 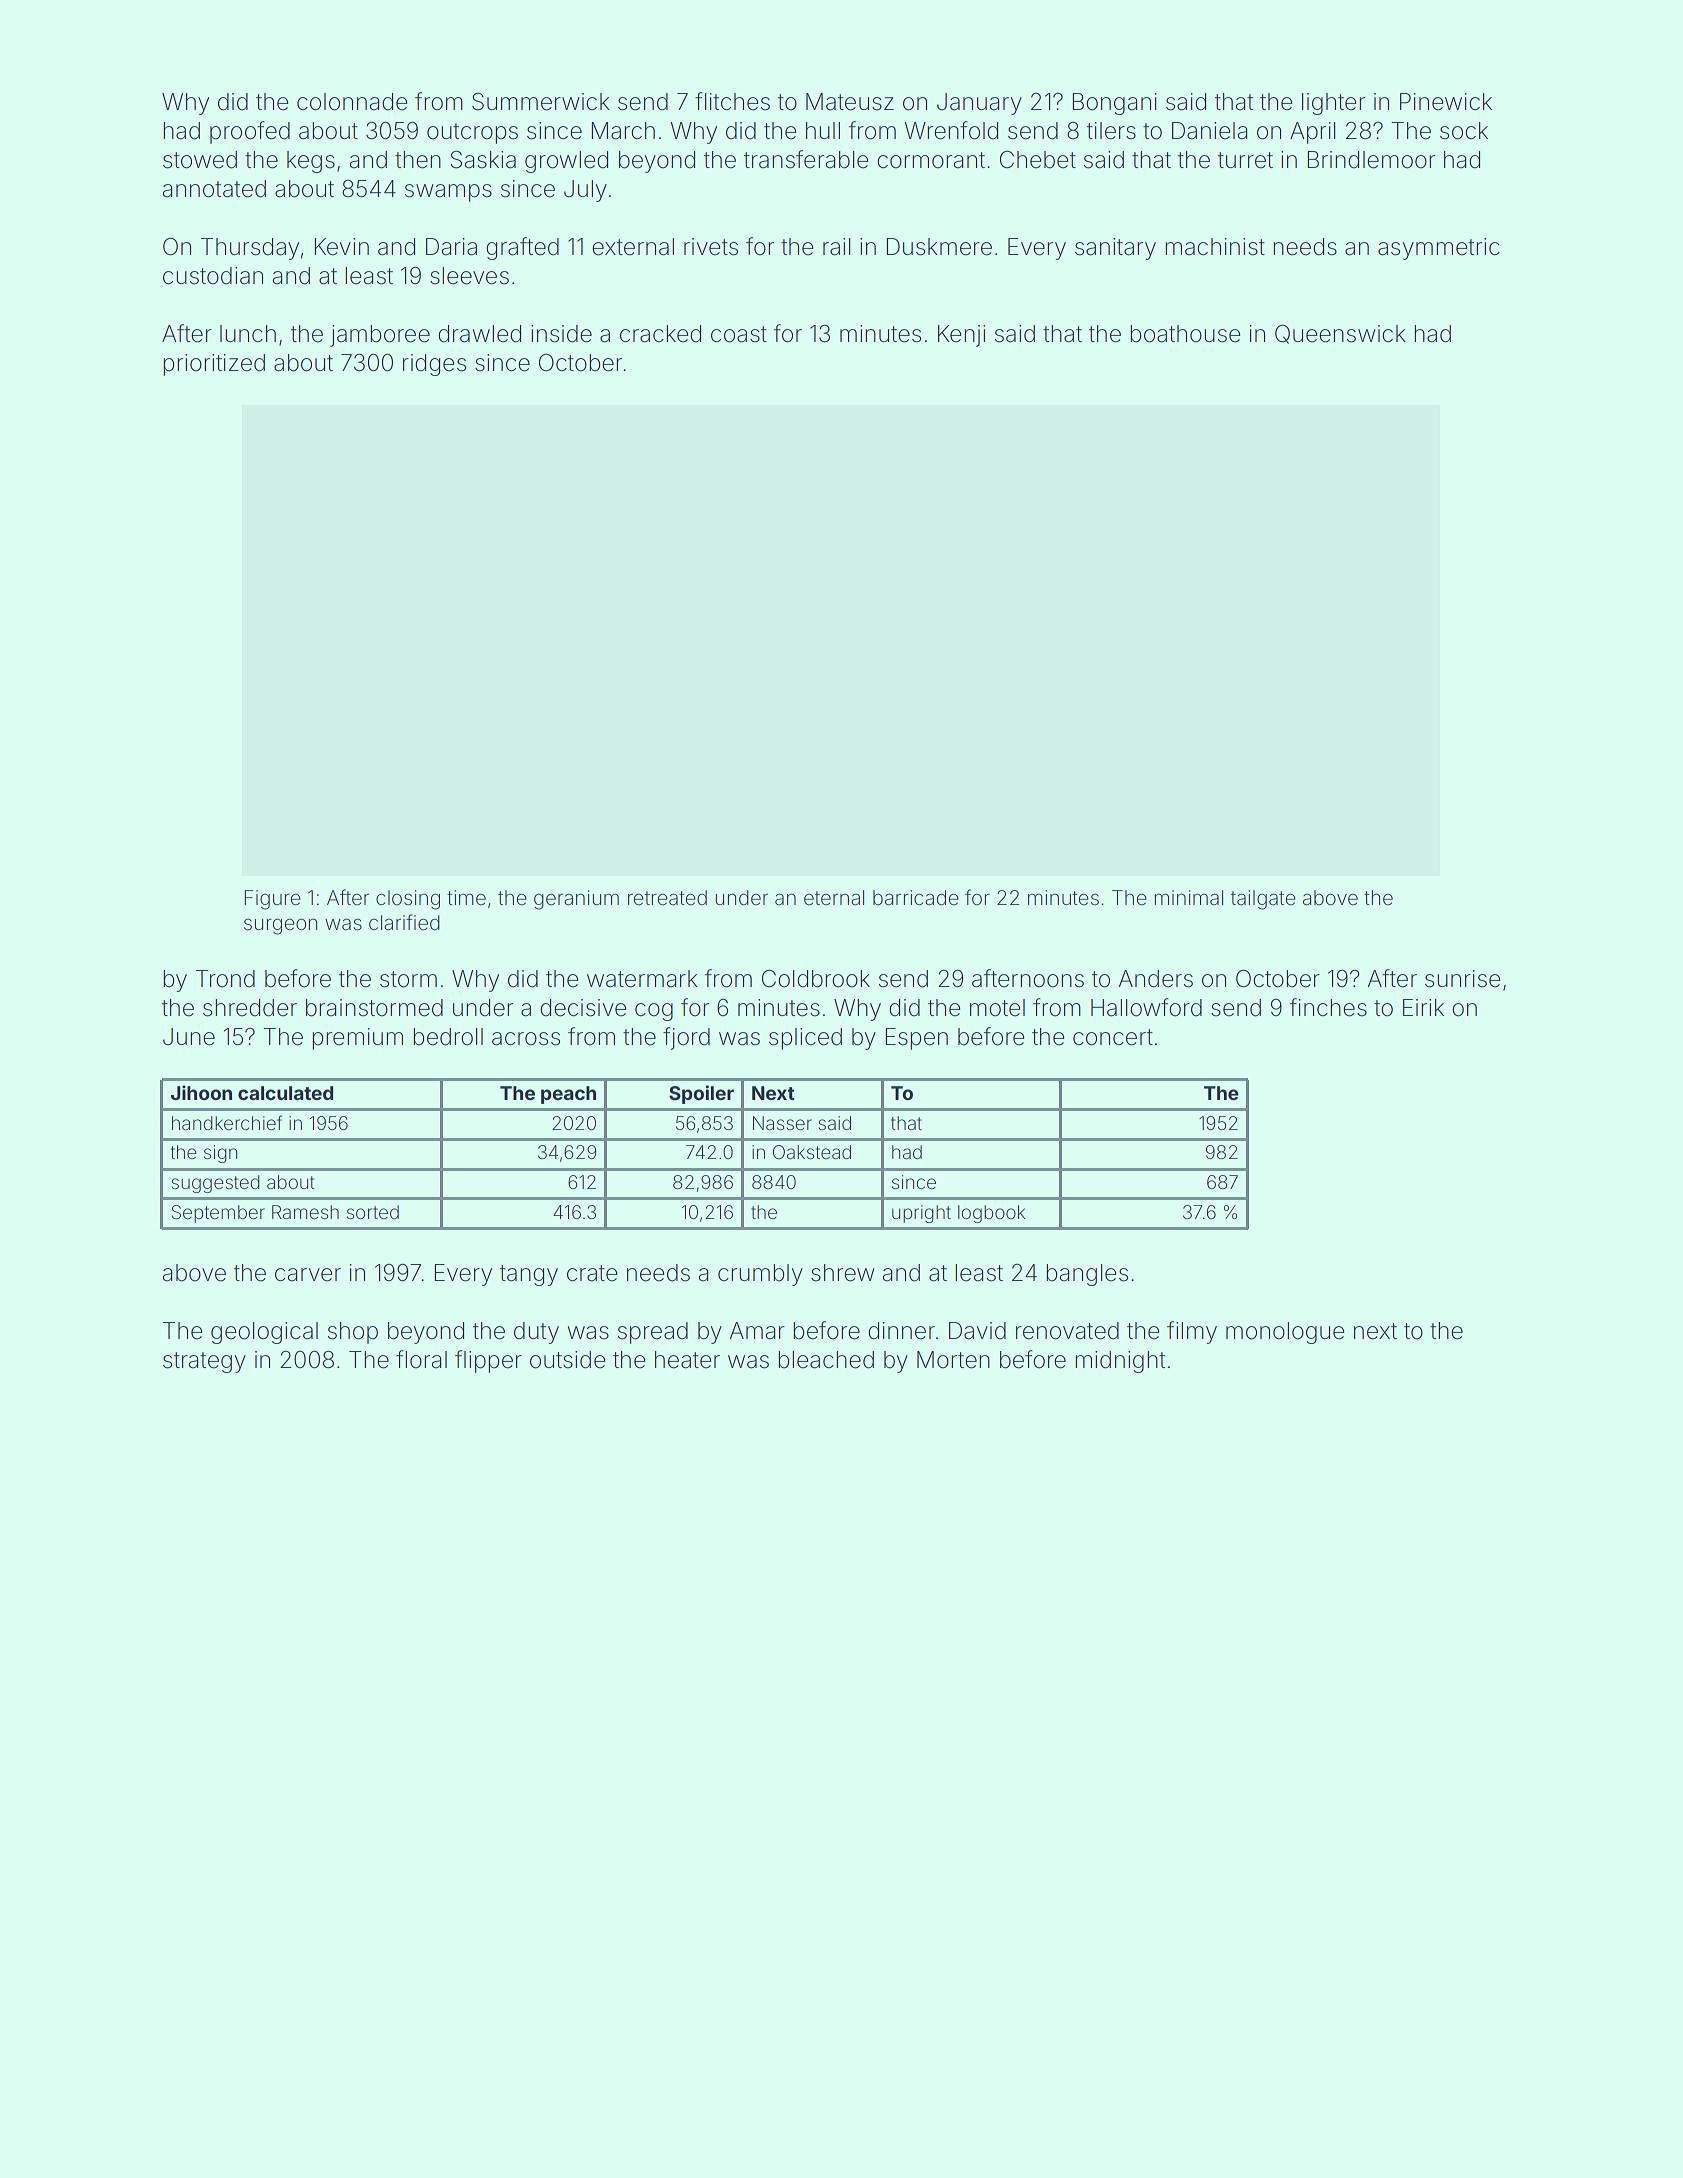 What do you see at coordinates (1333, 104) in the document?
I see `lighter` at bounding box center [1333, 104].
